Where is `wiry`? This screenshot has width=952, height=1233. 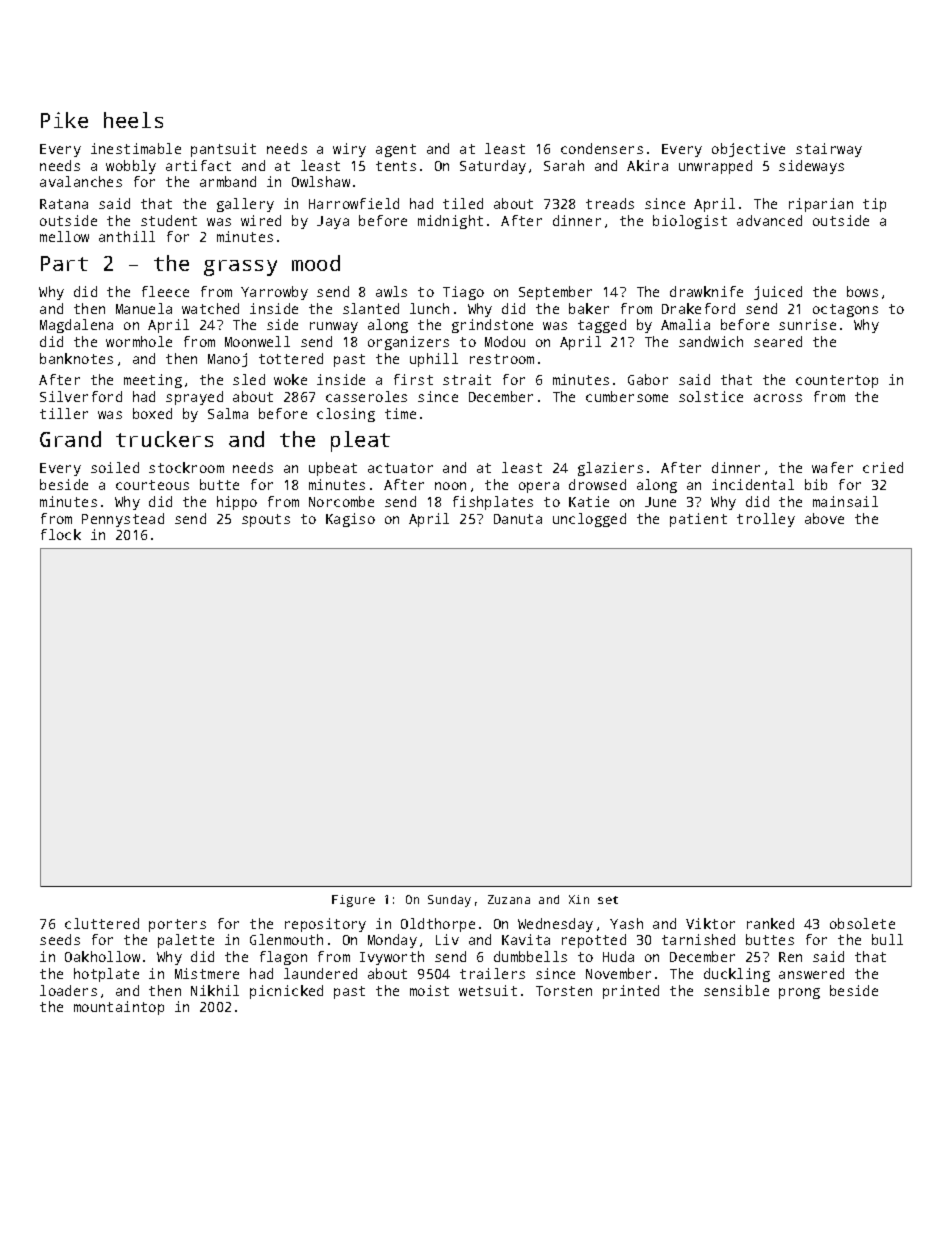 wiry is located at coordinates (349, 150).
